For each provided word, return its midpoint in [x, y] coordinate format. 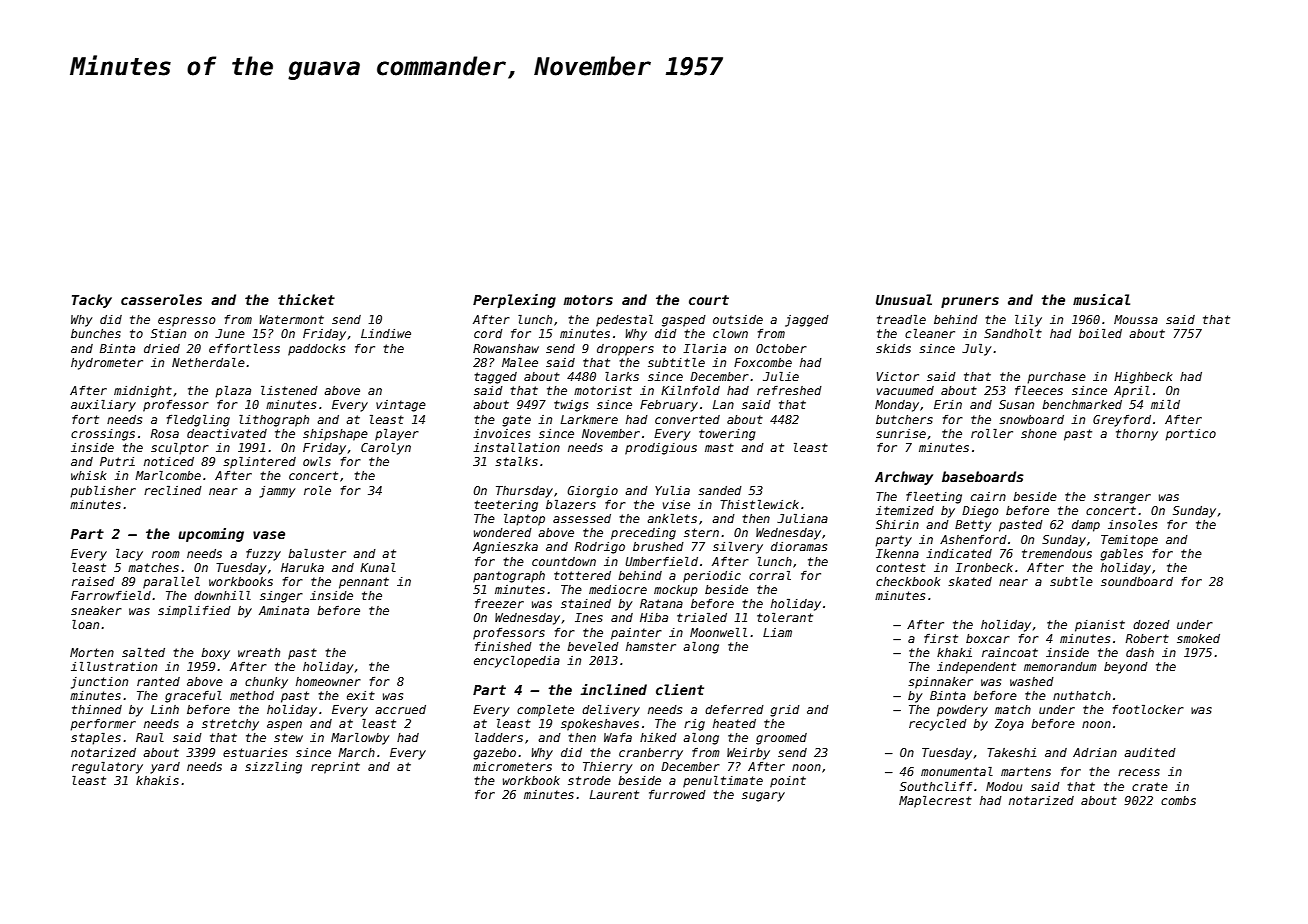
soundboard [1137, 581]
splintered [259, 463]
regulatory [107, 768]
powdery [962, 711]
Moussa [1136, 319]
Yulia [672, 490]
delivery [611, 711]
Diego [980, 512]
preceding [643, 534]
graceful [193, 697]
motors [588, 300]
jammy [277, 492]
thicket [306, 299]
